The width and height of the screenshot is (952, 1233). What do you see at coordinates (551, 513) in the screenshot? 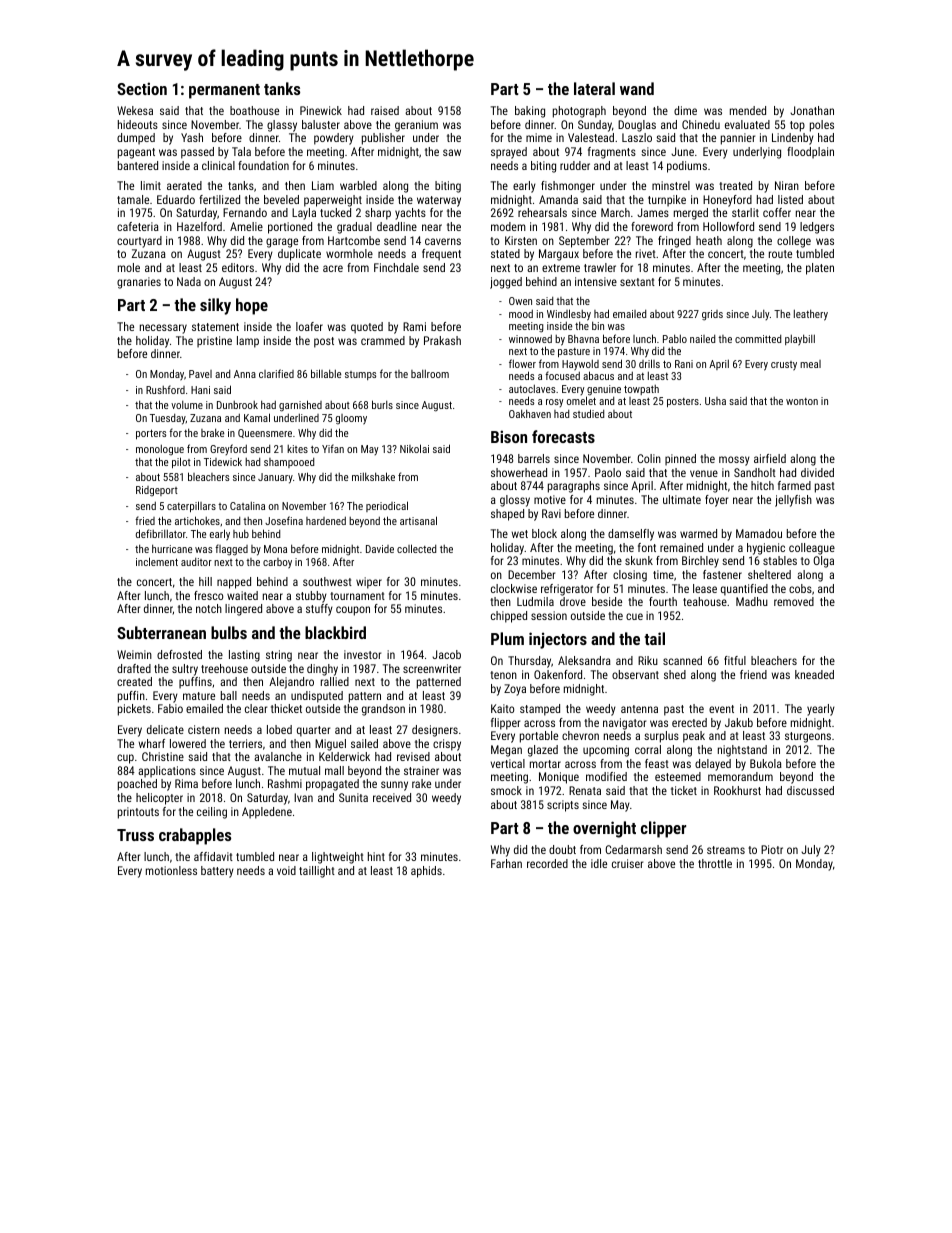
I see `Ravi` at bounding box center [551, 513].
